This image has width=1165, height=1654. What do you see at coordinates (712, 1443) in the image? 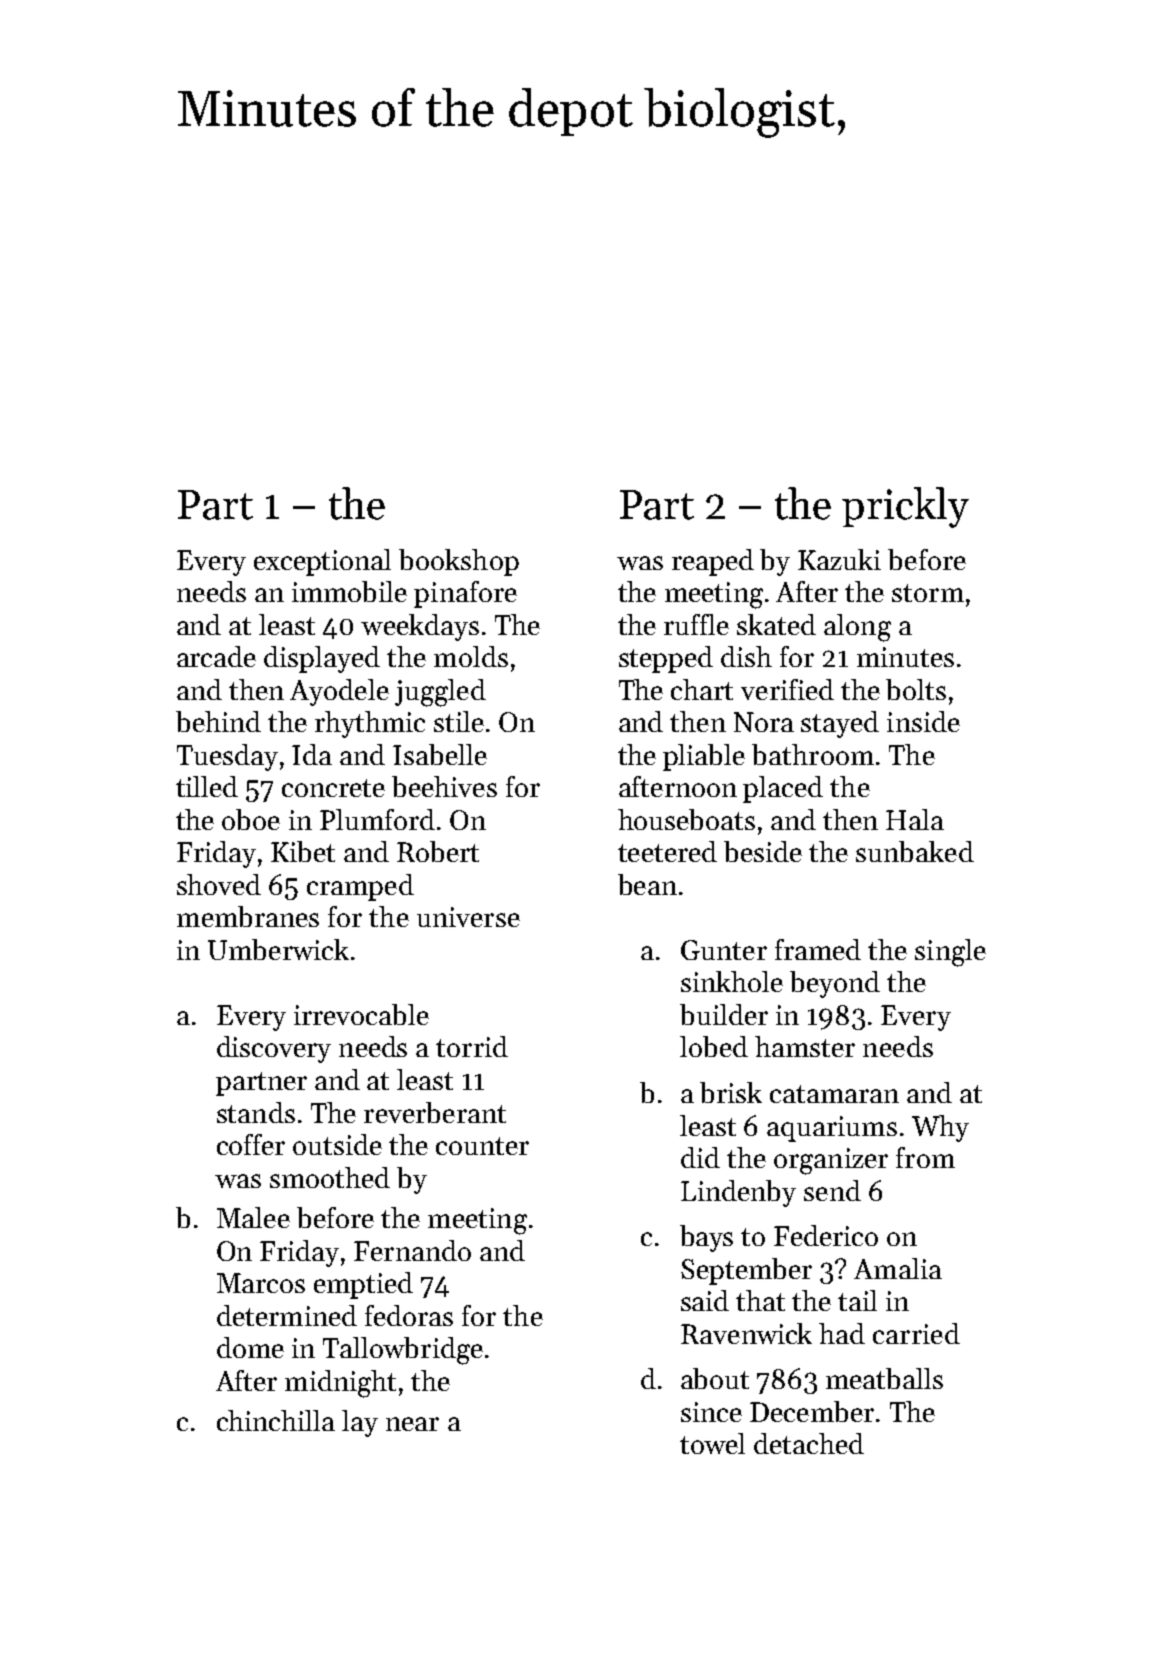
I see `towel` at bounding box center [712, 1443].
